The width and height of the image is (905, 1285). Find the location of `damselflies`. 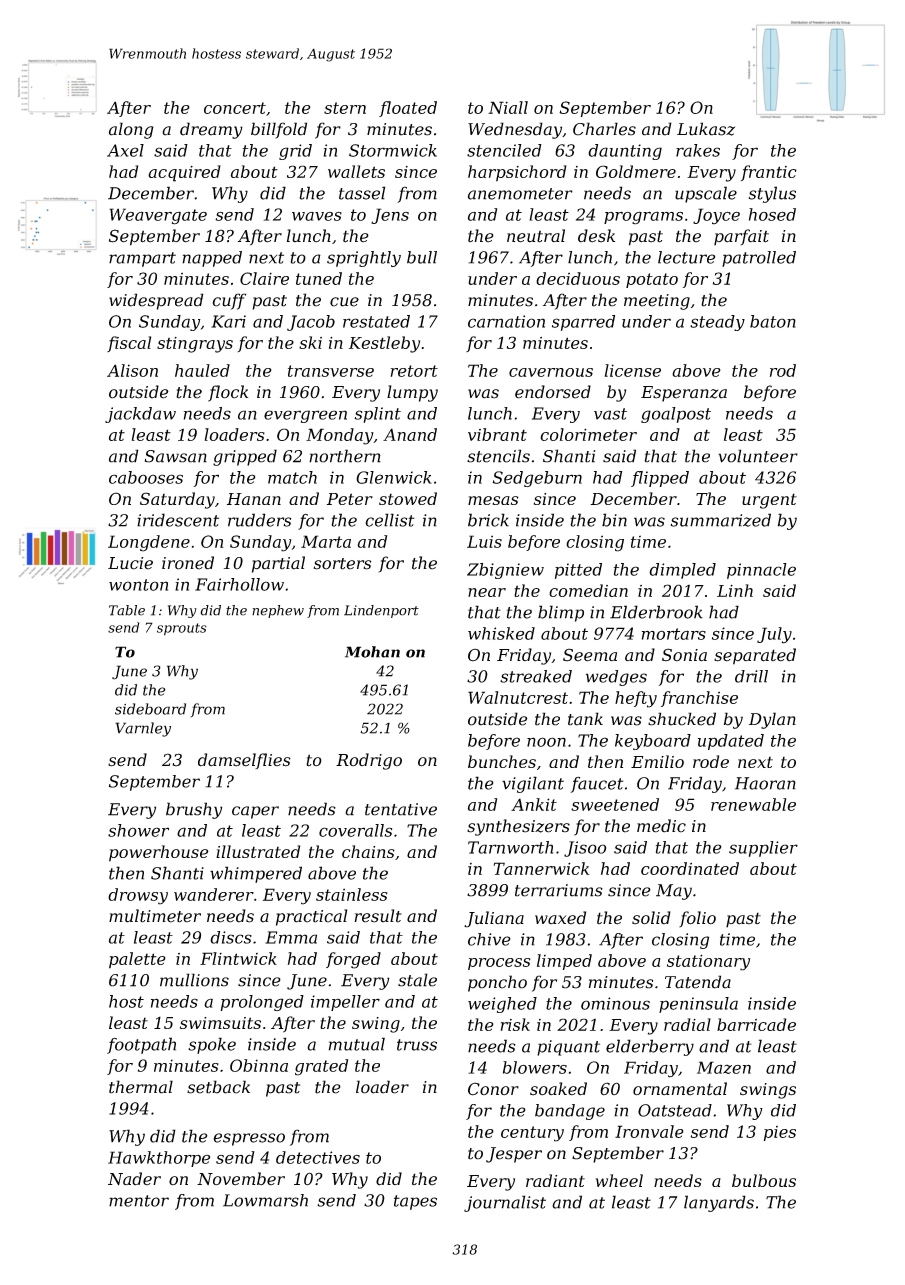

damselflies is located at coordinates (244, 761).
